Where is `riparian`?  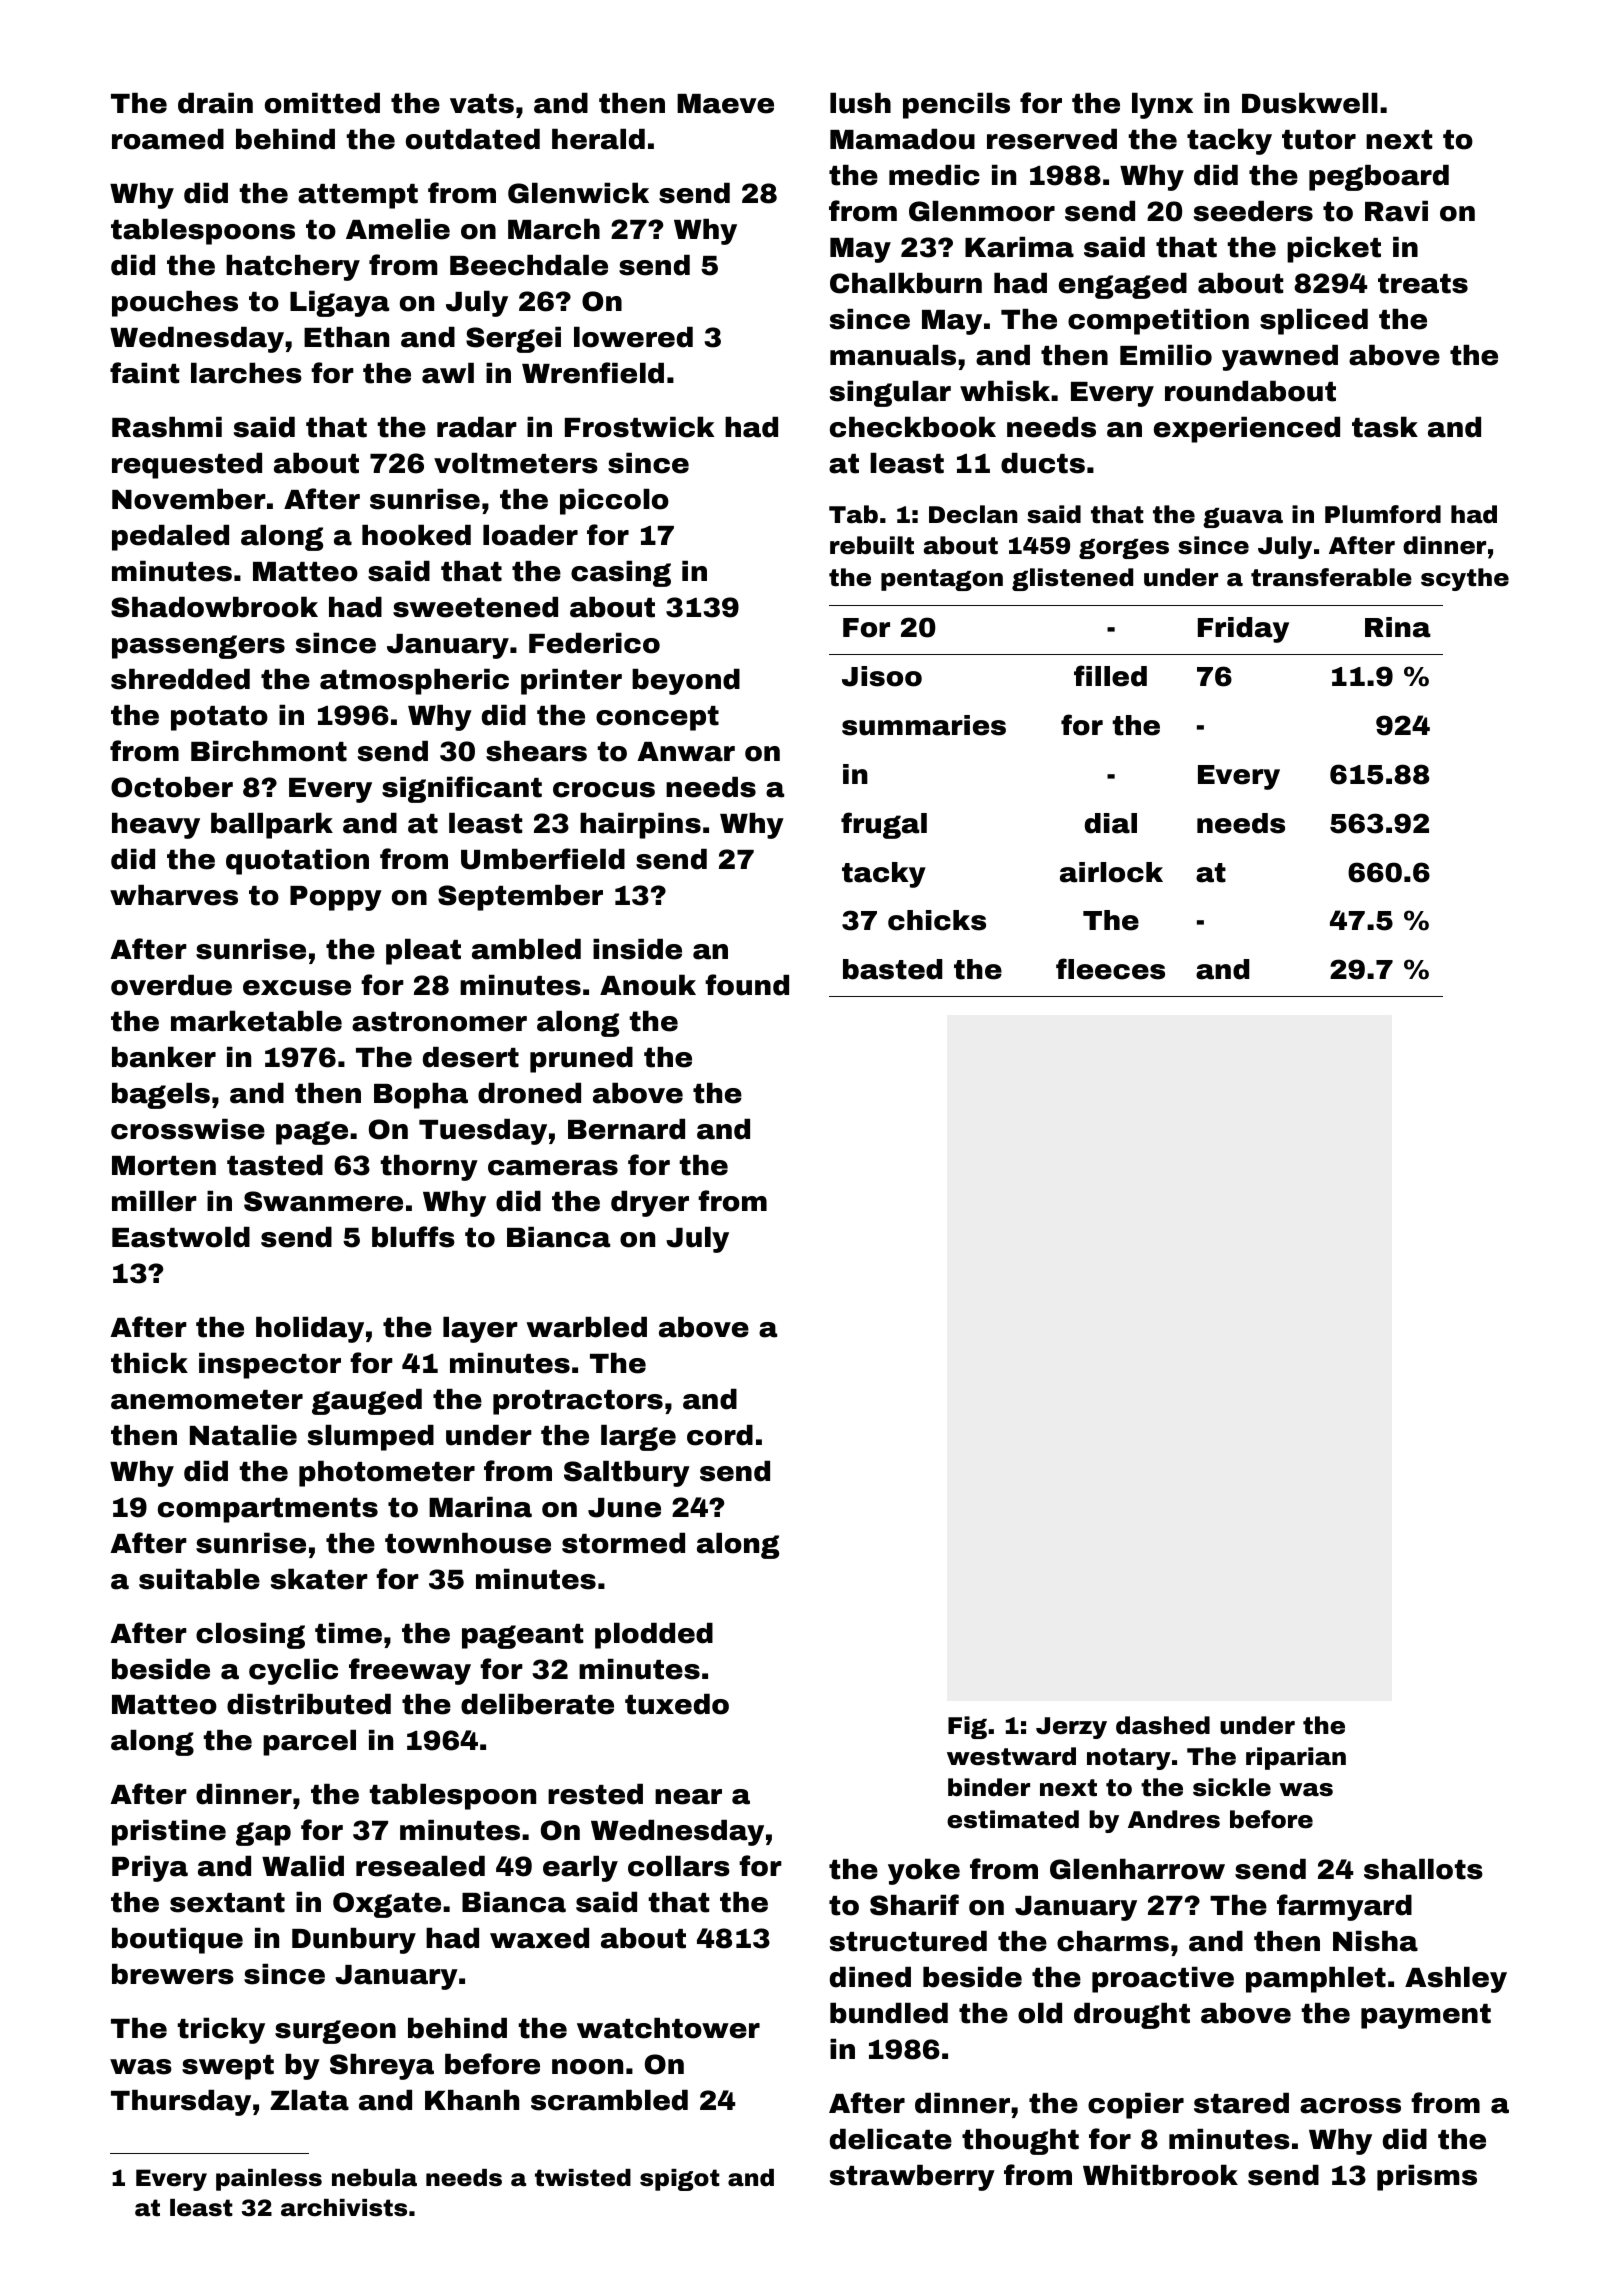 riparian is located at coordinates (1296, 1758).
